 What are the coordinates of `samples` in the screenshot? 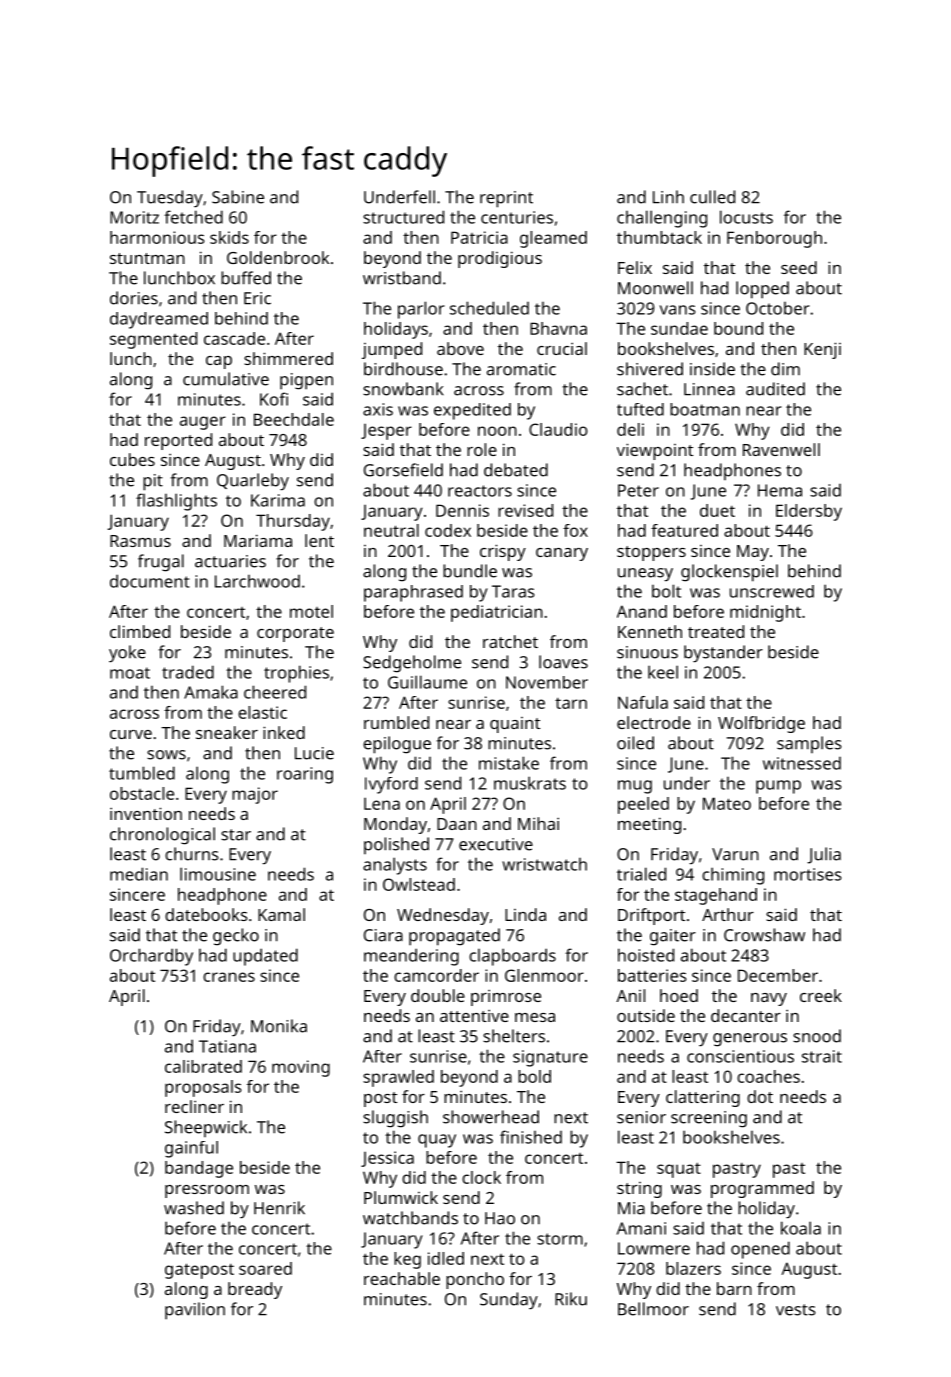 It's located at (809, 744).
